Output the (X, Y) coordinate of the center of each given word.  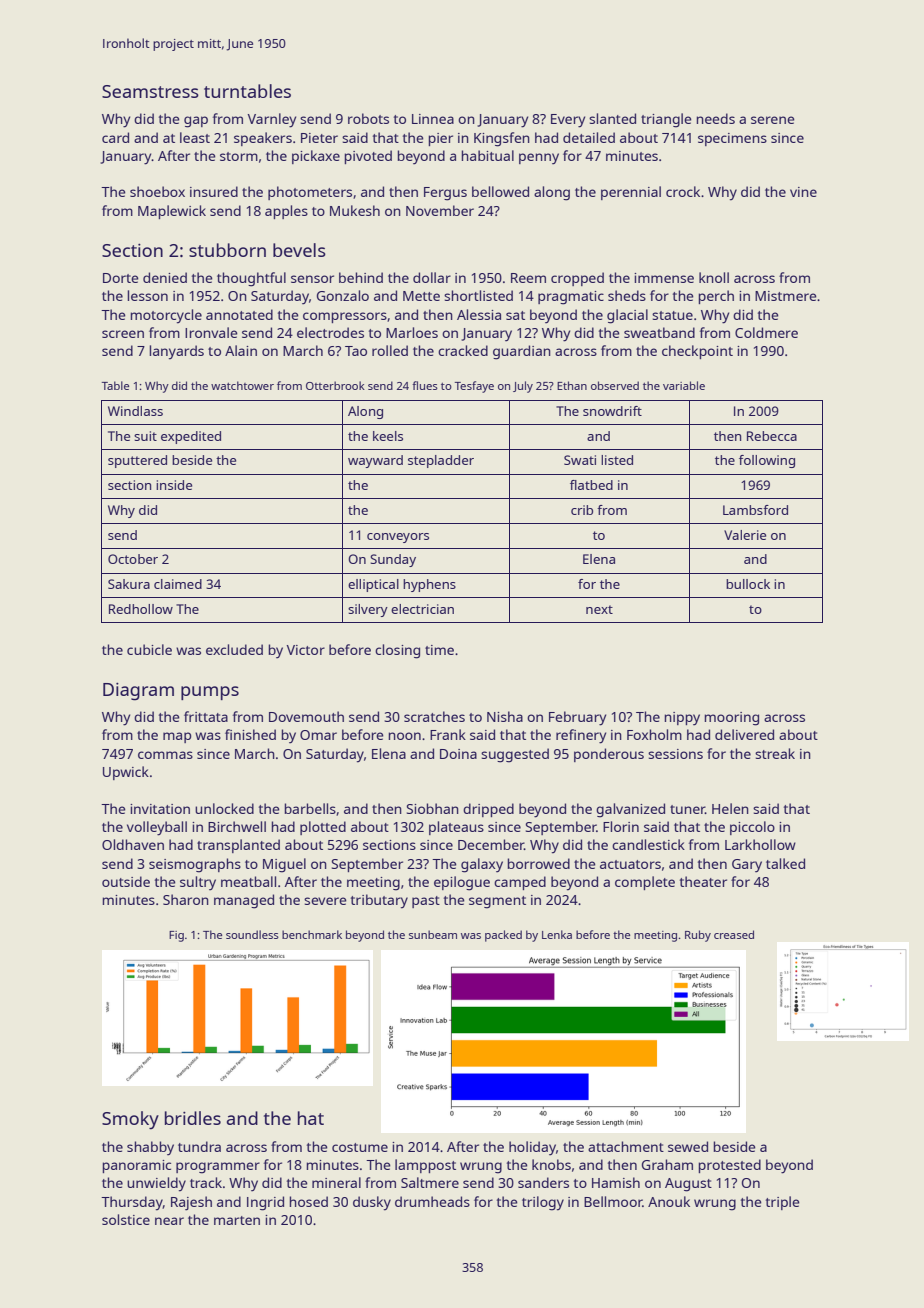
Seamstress (150, 91)
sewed (688, 1146)
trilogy (543, 1203)
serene (773, 120)
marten (237, 1220)
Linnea (433, 119)
